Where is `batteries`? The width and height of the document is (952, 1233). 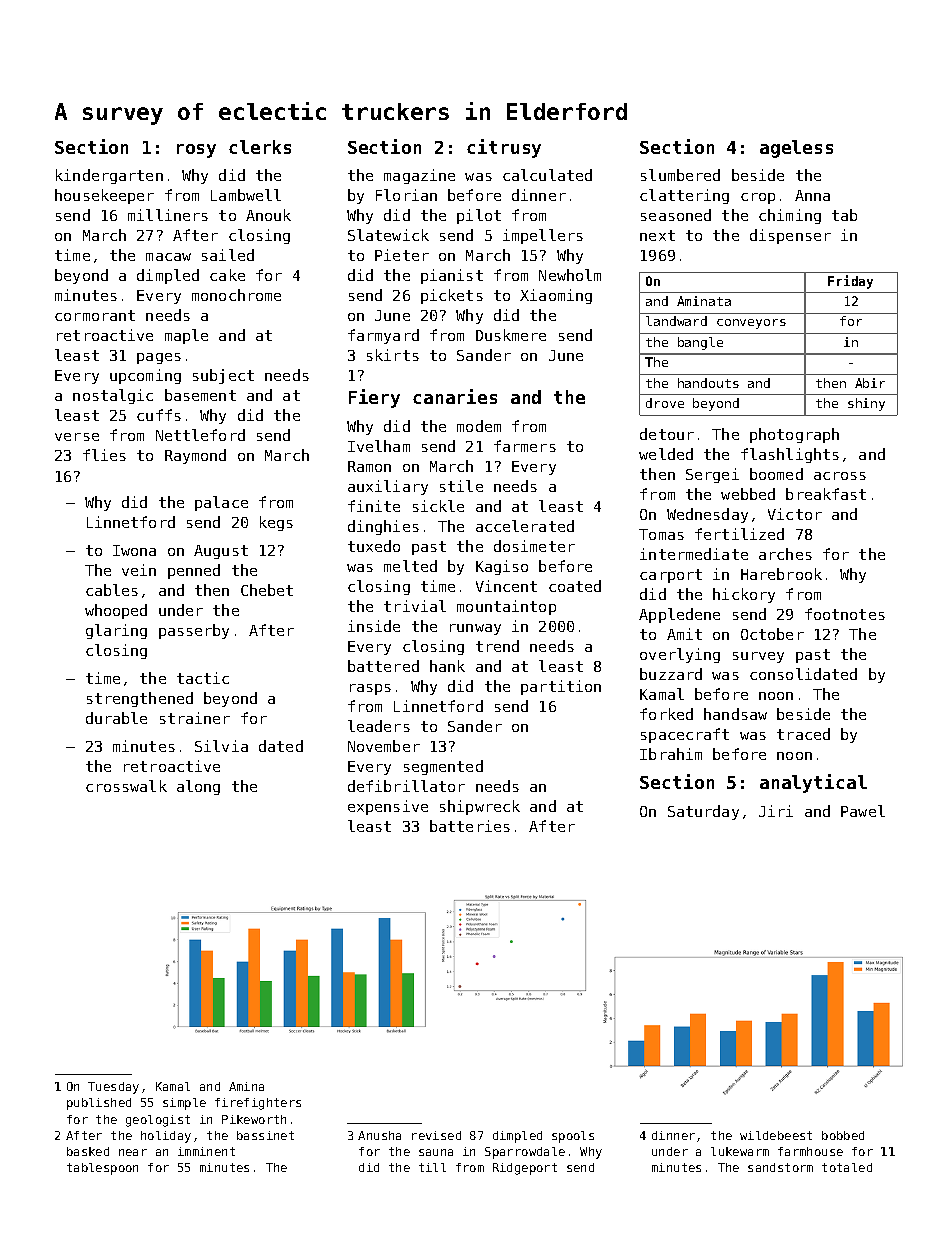
batteries is located at coordinates (470, 826).
